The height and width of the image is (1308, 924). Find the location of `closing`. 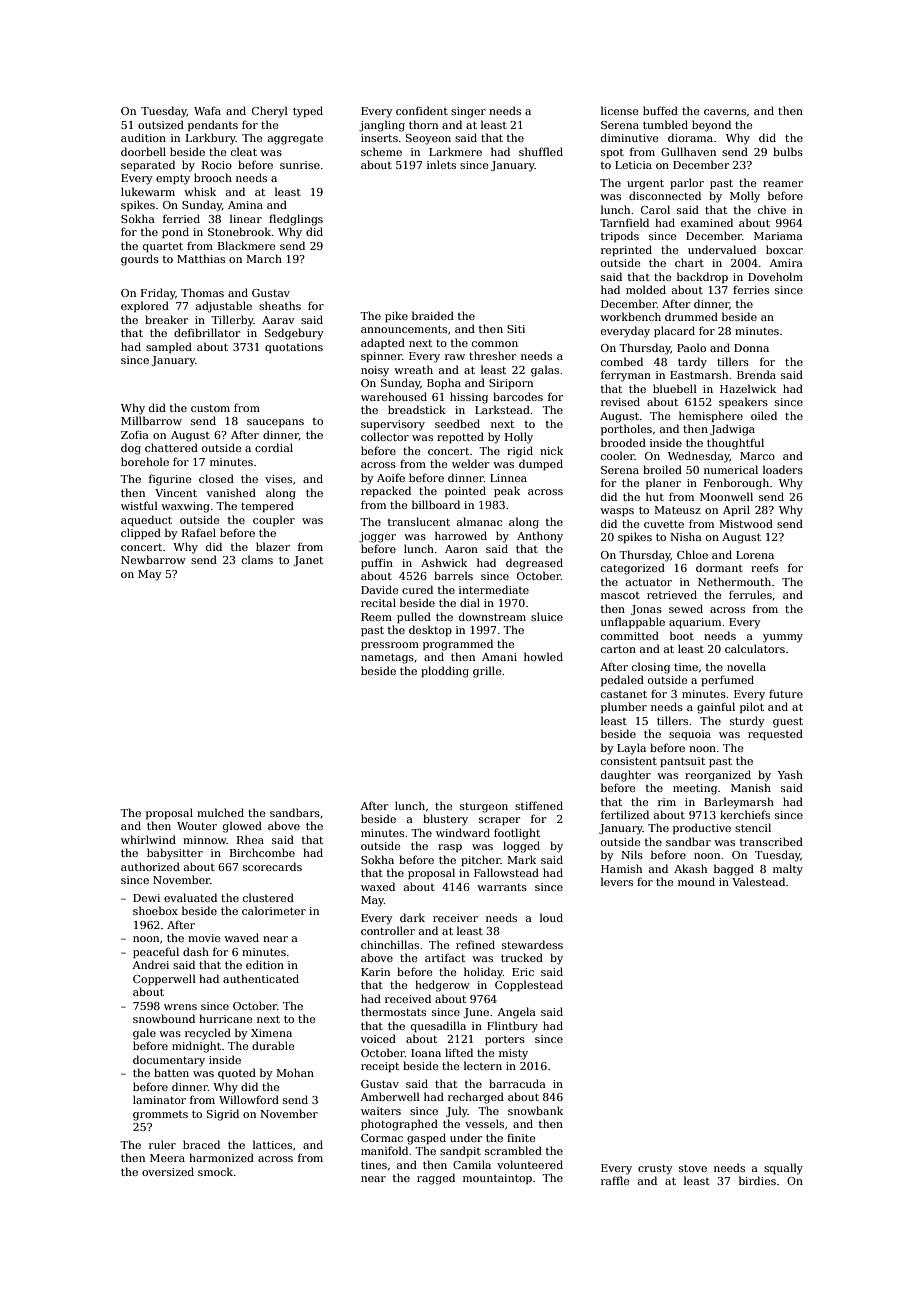

closing is located at coordinates (651, 668).
